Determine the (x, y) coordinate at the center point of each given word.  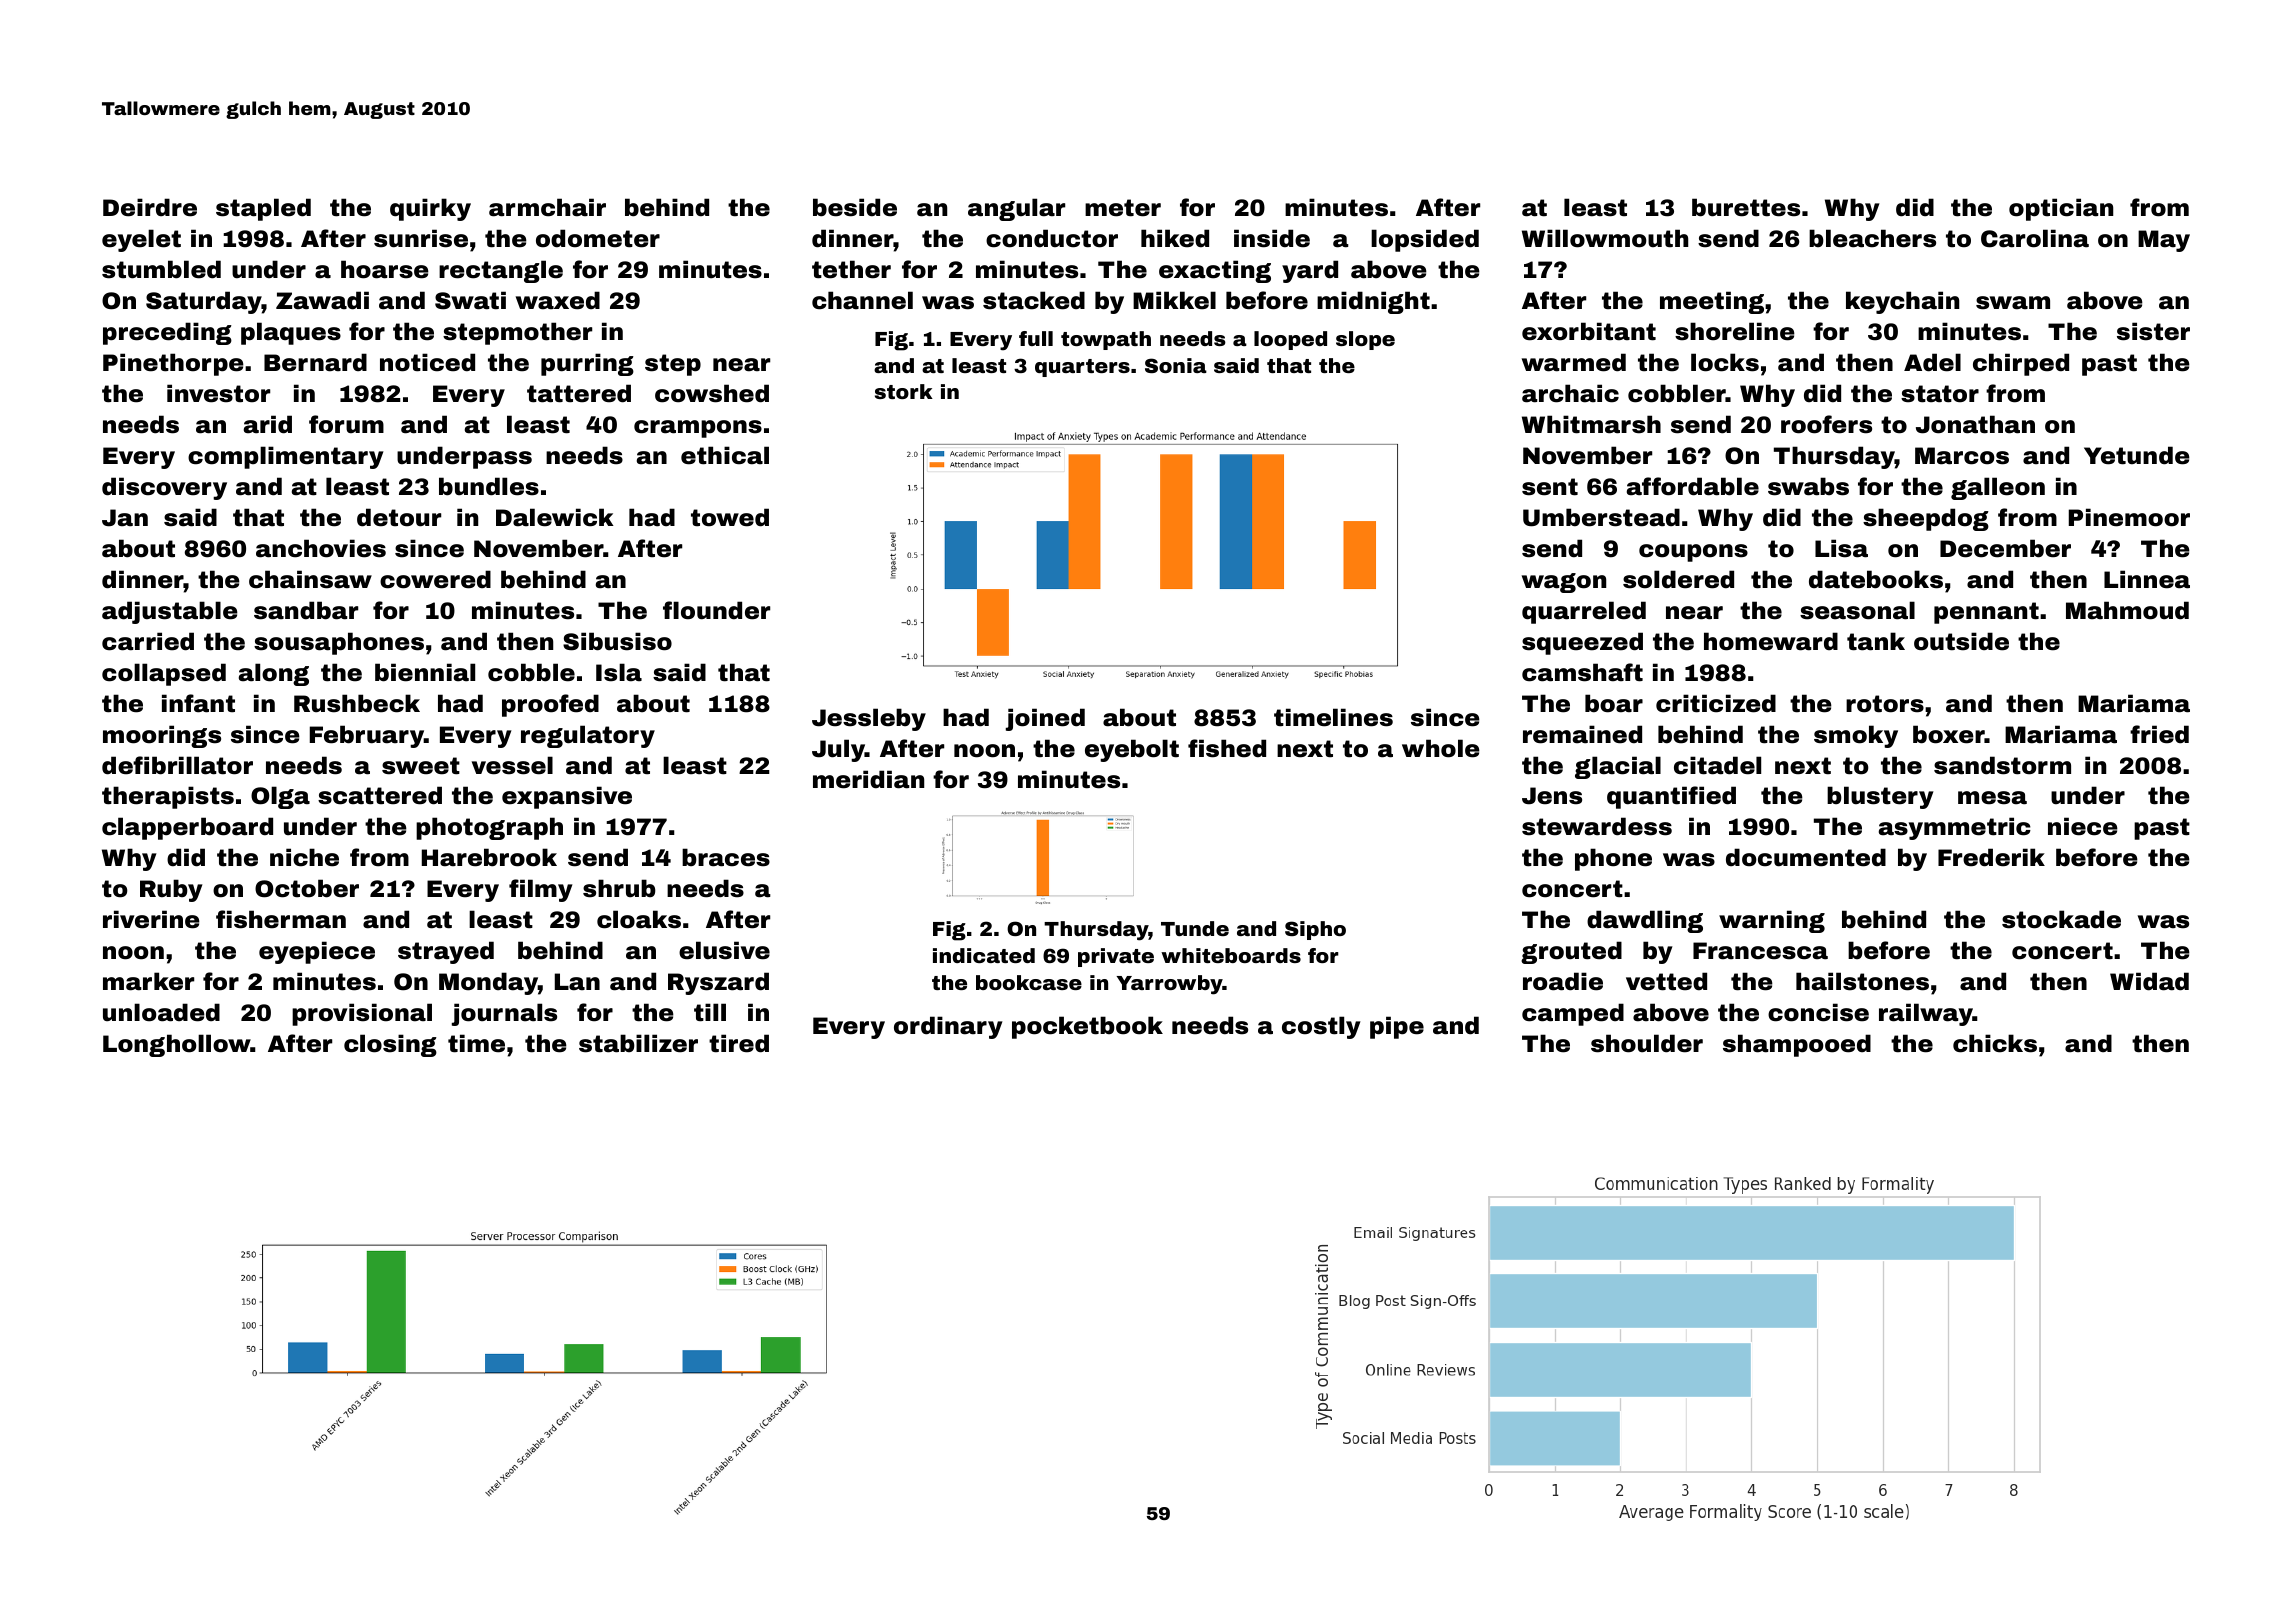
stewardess (1597, 826)
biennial (425, 672)
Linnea (2147, 579)
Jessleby (869, 719)
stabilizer (638, 1043)
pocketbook (1087, 1027)
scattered (380, 795)
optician (2061, 209)
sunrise (421, 238)
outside (1961, 641)
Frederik (1991, 857)
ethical (725, 455)
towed (730, 517)
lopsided (1425, 240)
